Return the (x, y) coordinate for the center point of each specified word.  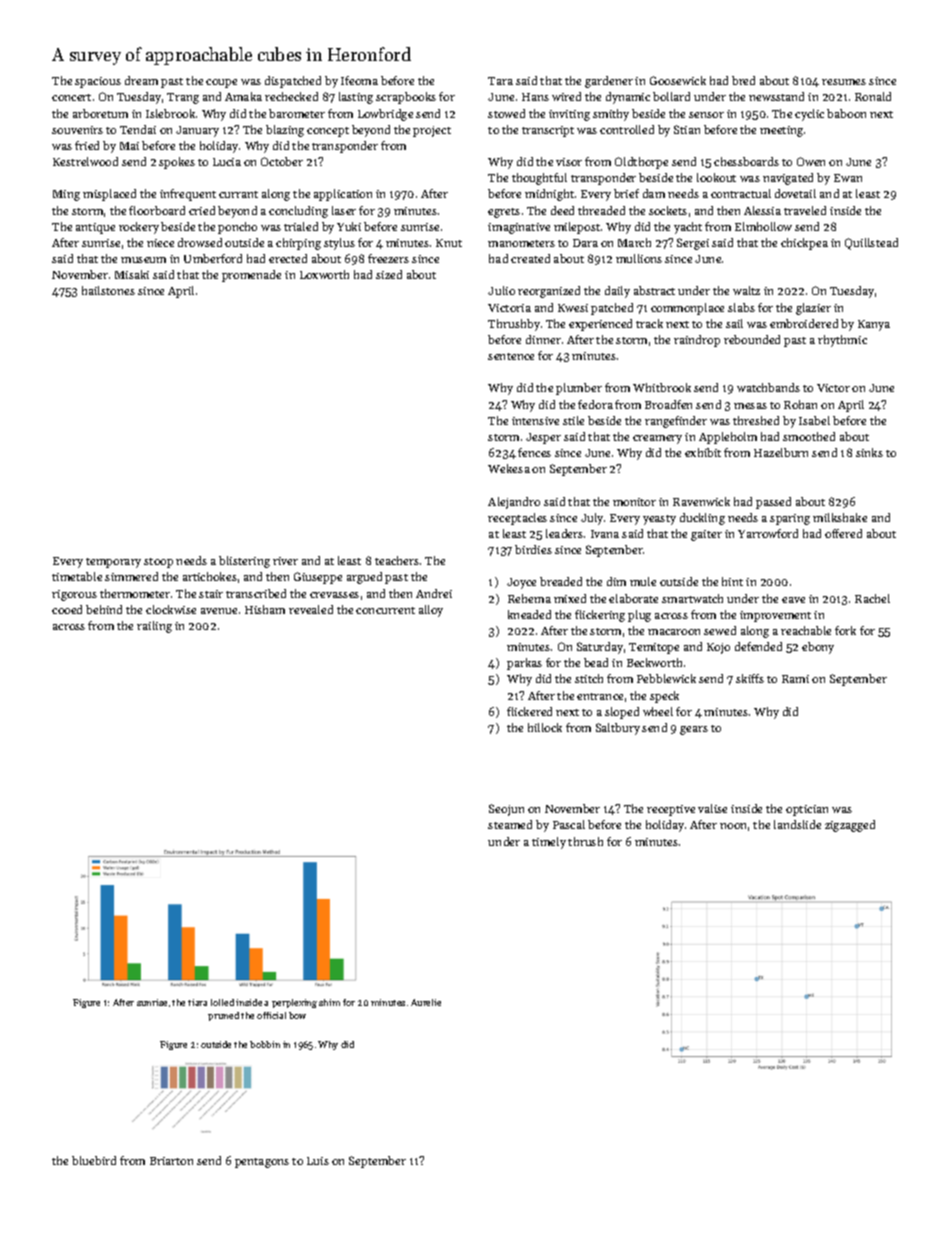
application (343, 195)
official (271, 1015)
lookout (716, 177)
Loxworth (324, 274)
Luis (318, 1161)
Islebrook (170, 113)
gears (694, 730)
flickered (529, 711)
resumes (844, 82)
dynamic (628, 98)
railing (154, 627)
